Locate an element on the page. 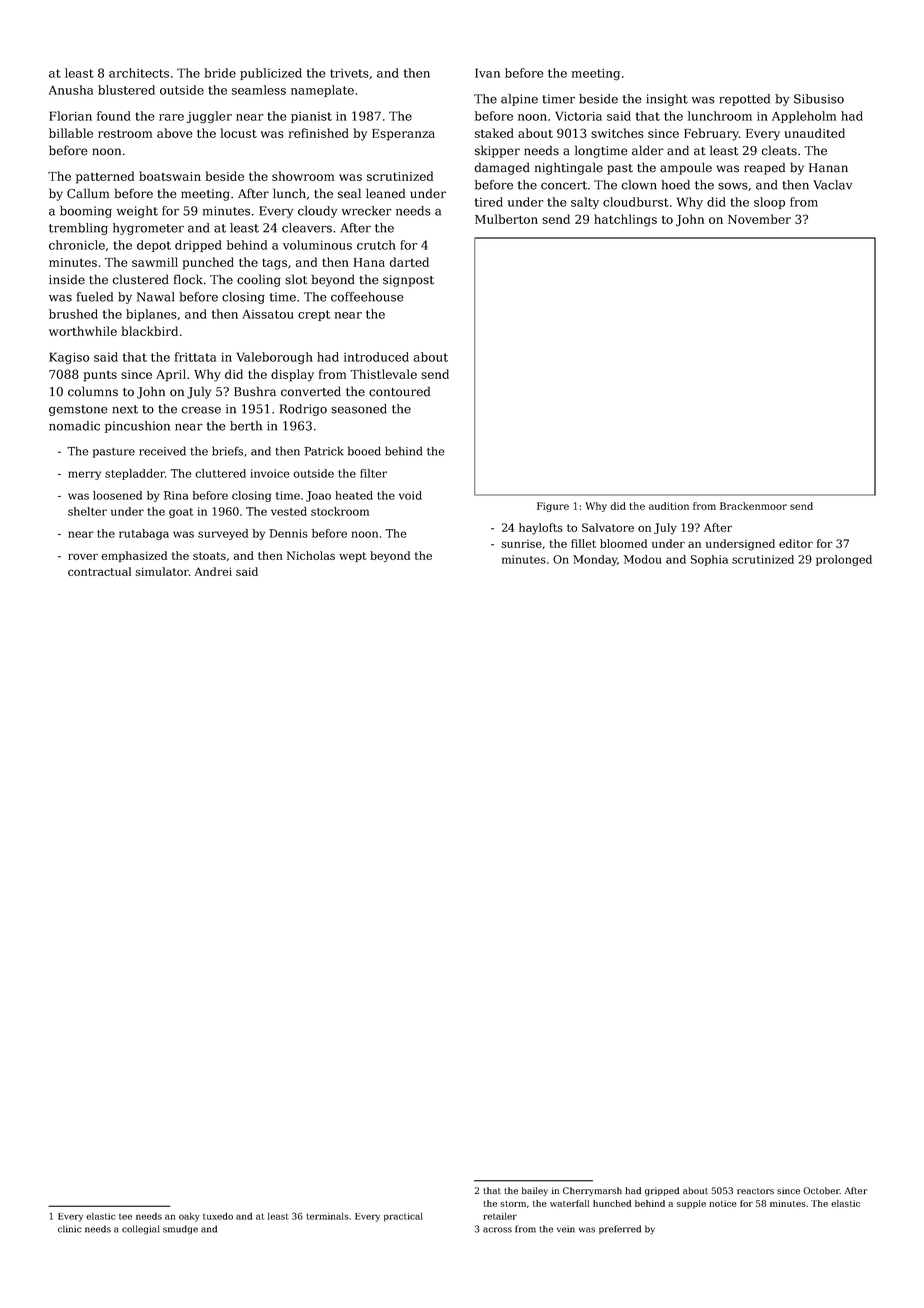 The image size is (924, 1308). October is located at coordinates (821, 1190).
